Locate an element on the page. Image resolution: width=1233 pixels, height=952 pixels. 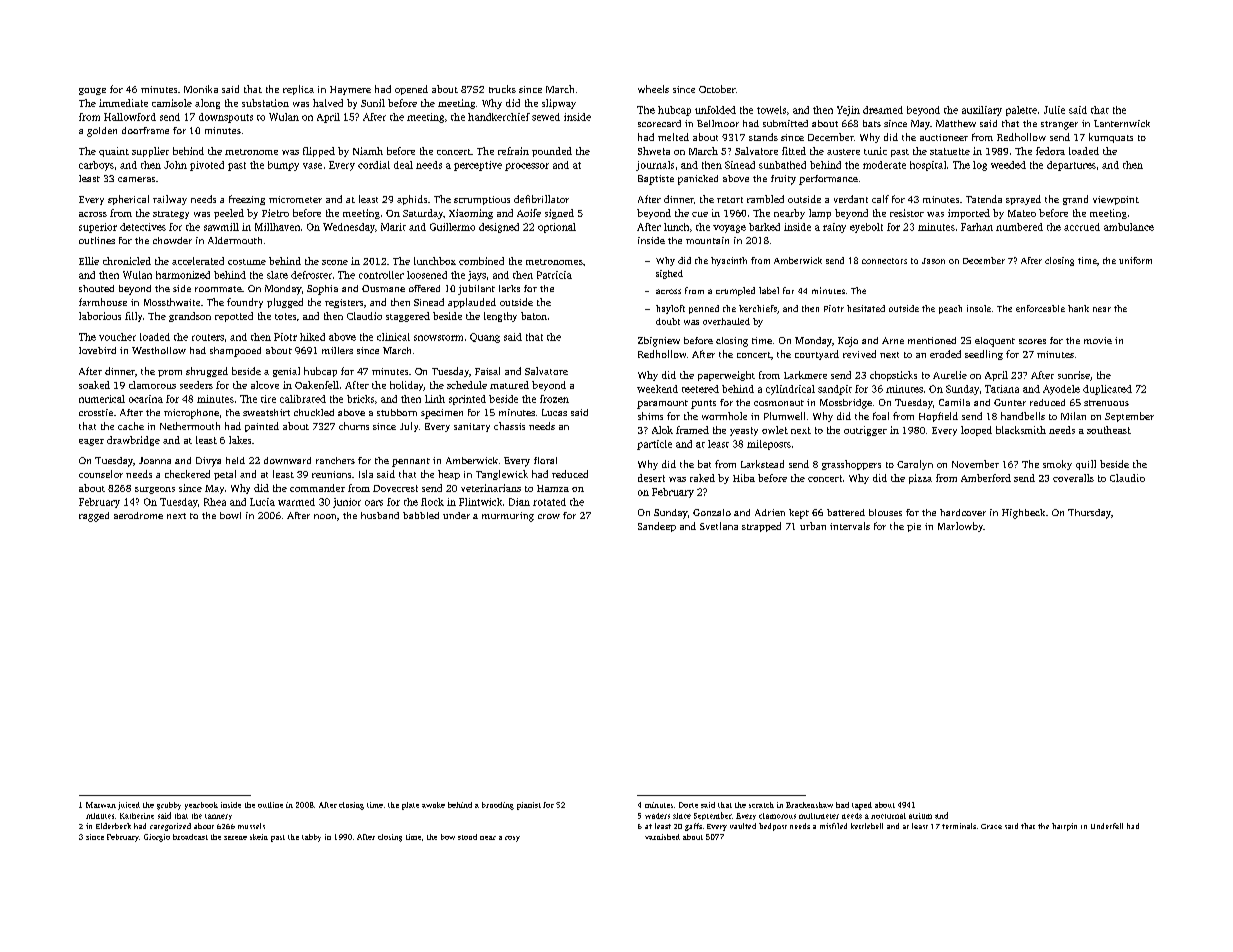
stood is located at coordinates (467, 837).
